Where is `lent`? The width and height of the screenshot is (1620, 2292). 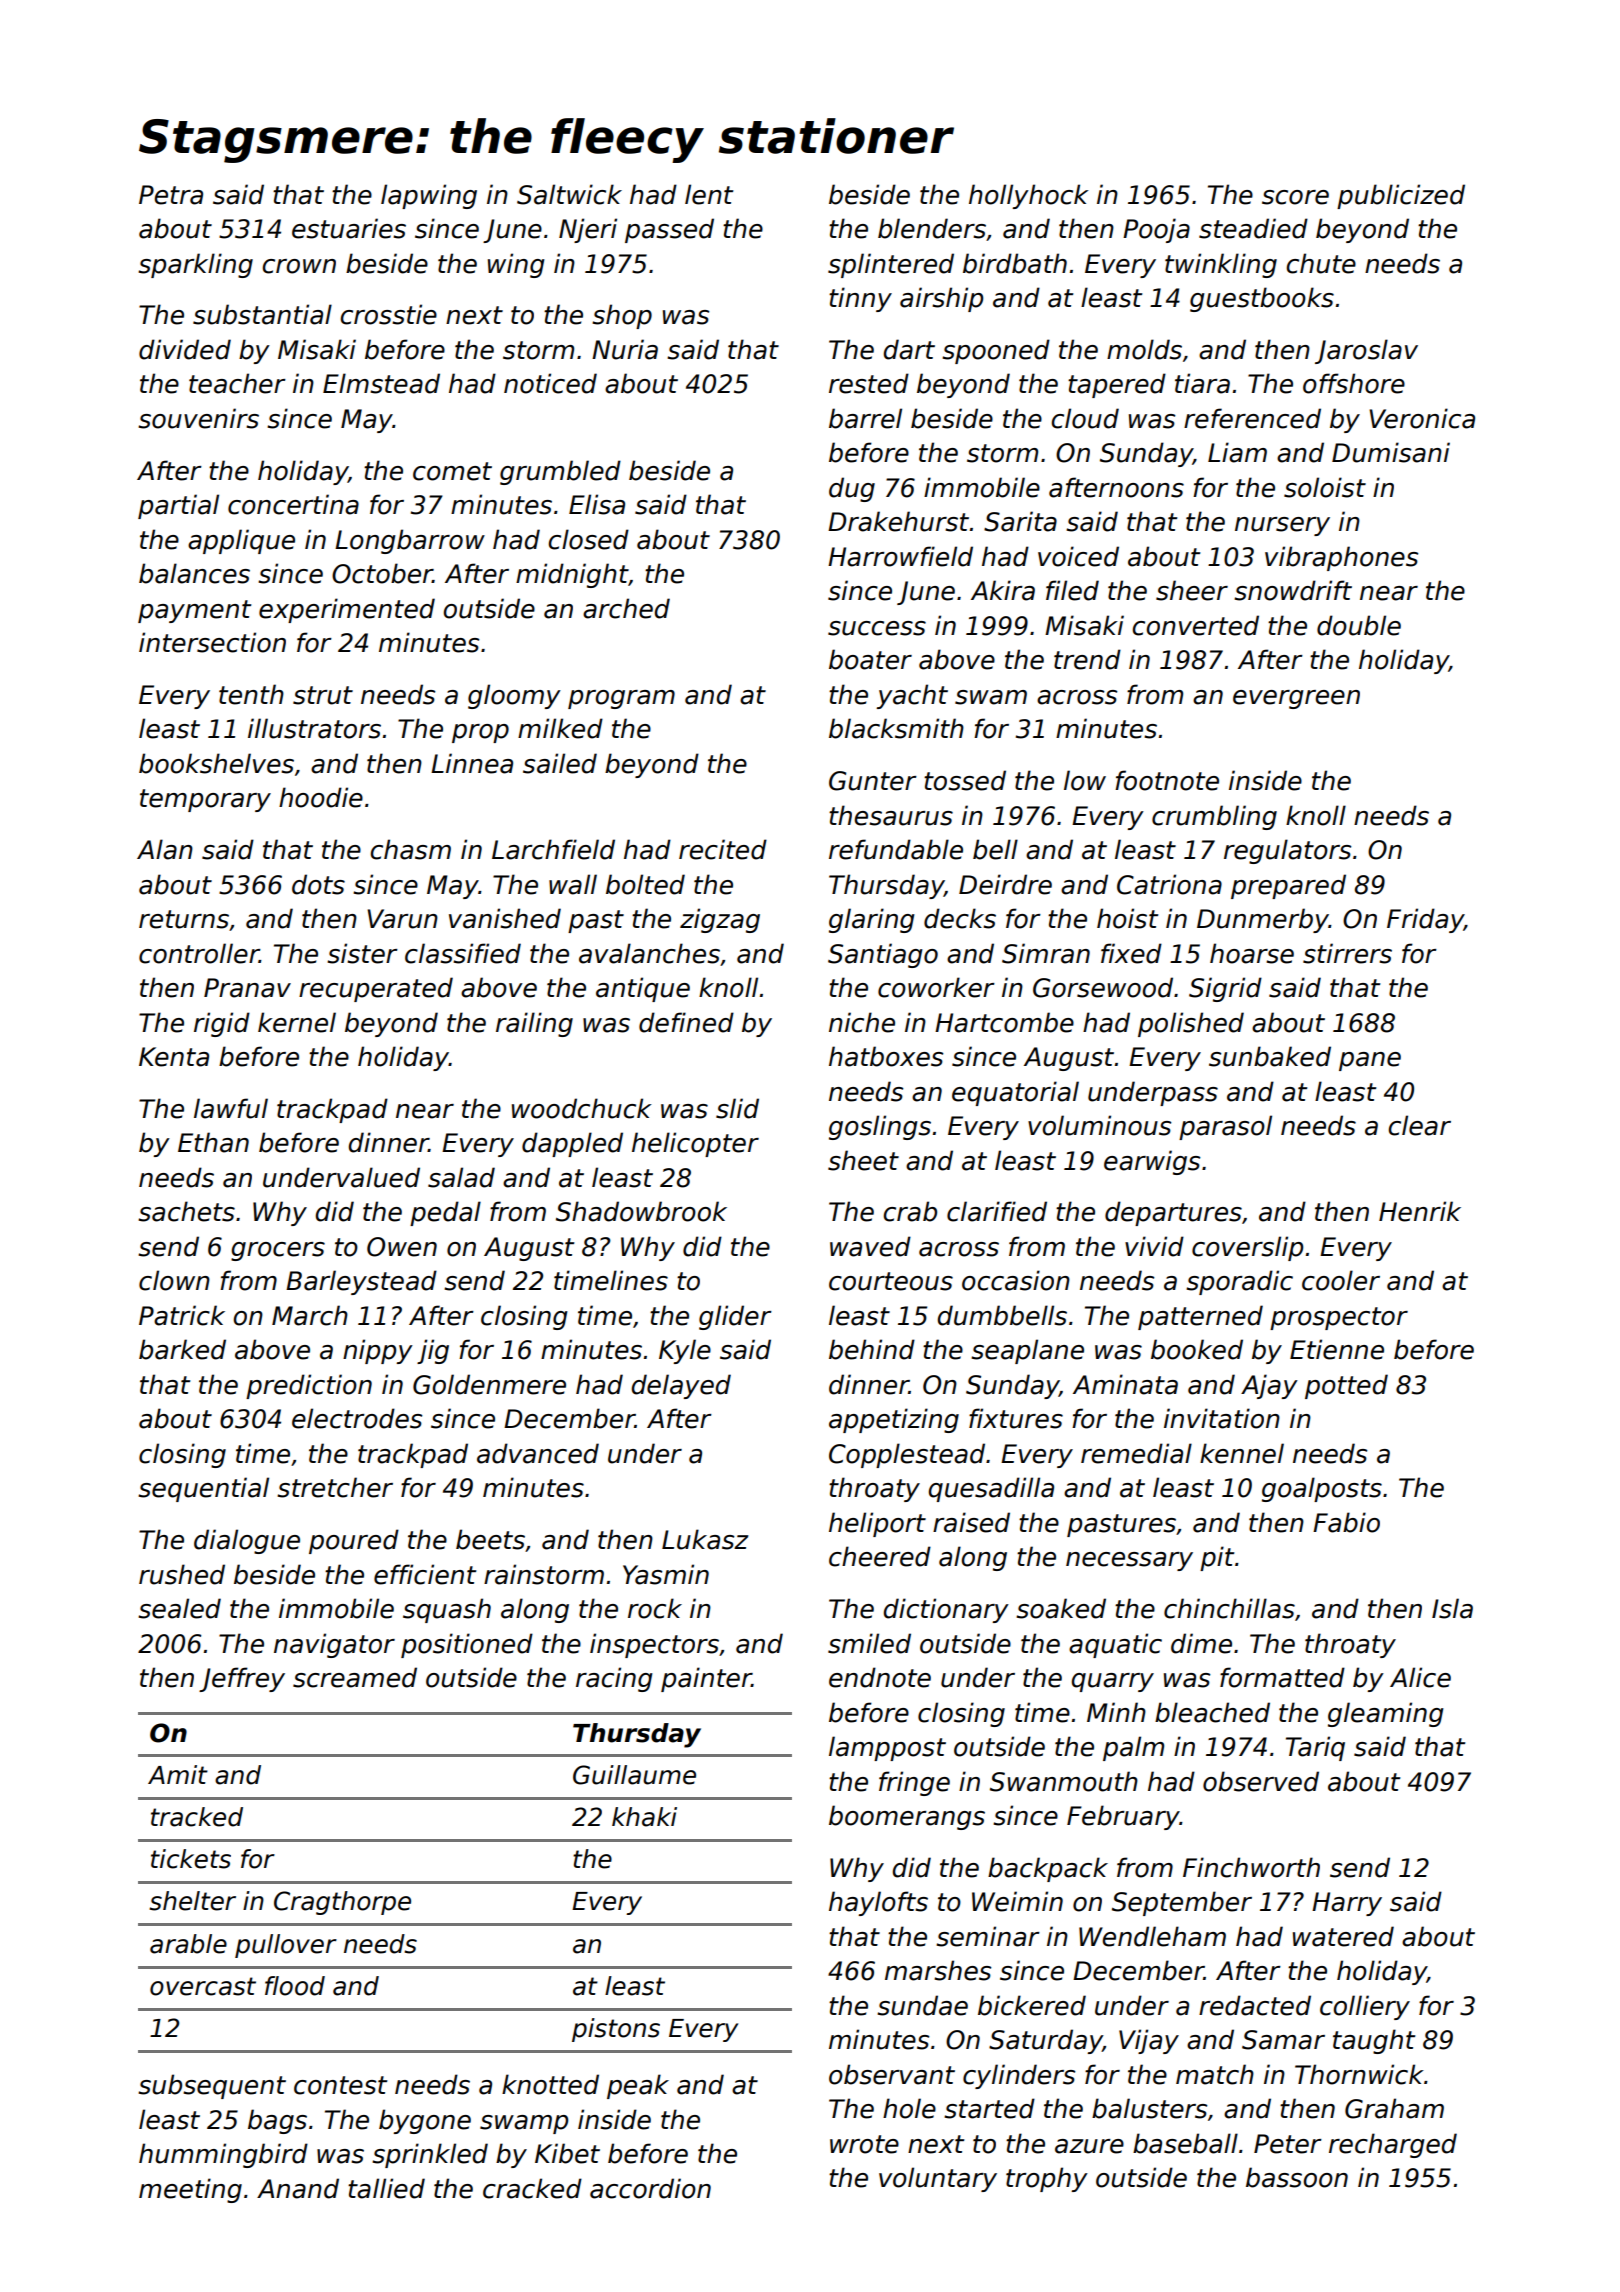
lent is located at coordinates (709, 194).
